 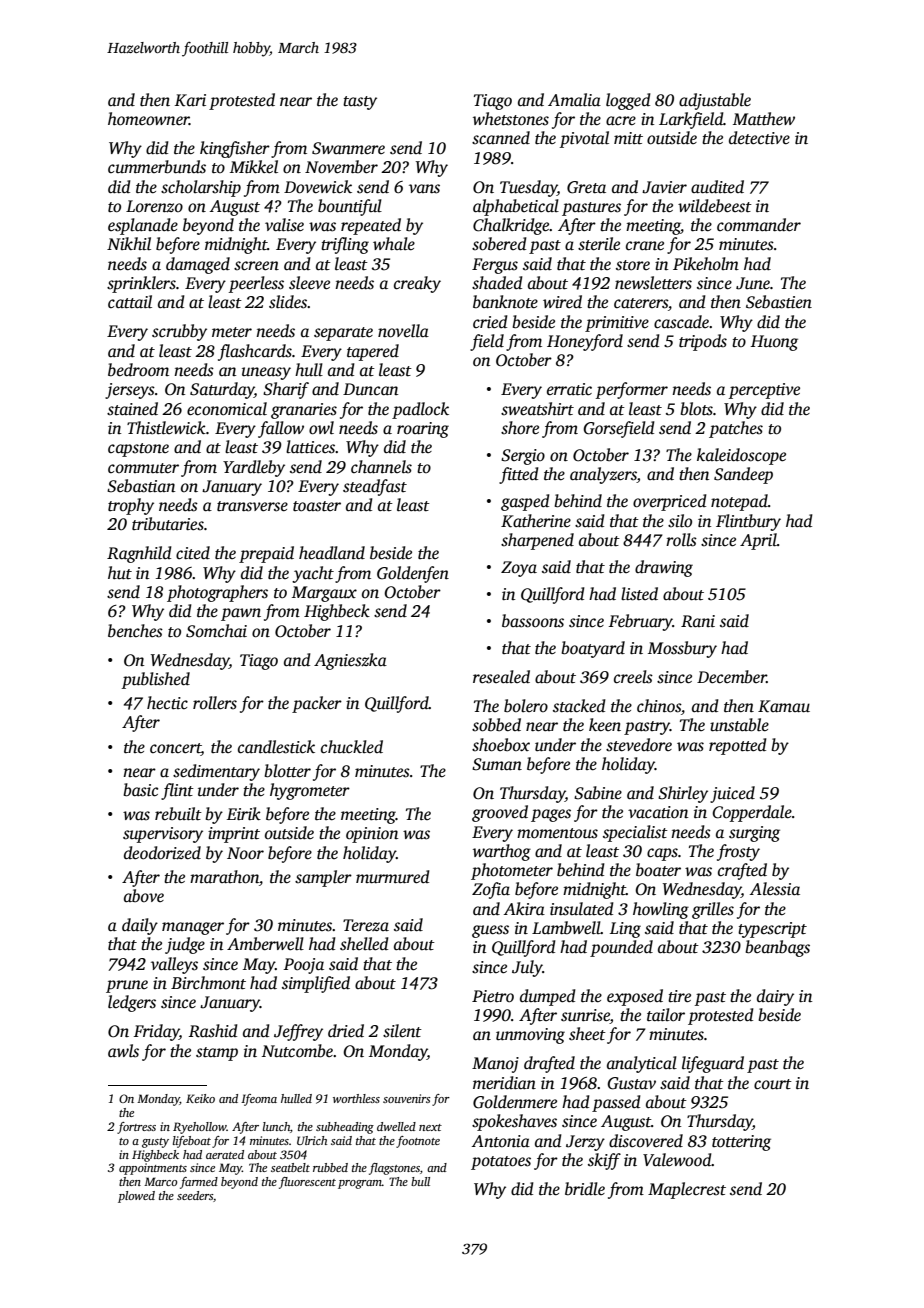 What do you see at coordinates (222, 390) in the screenshot?
I see `Saturday` at bounding box center [222, 390].
